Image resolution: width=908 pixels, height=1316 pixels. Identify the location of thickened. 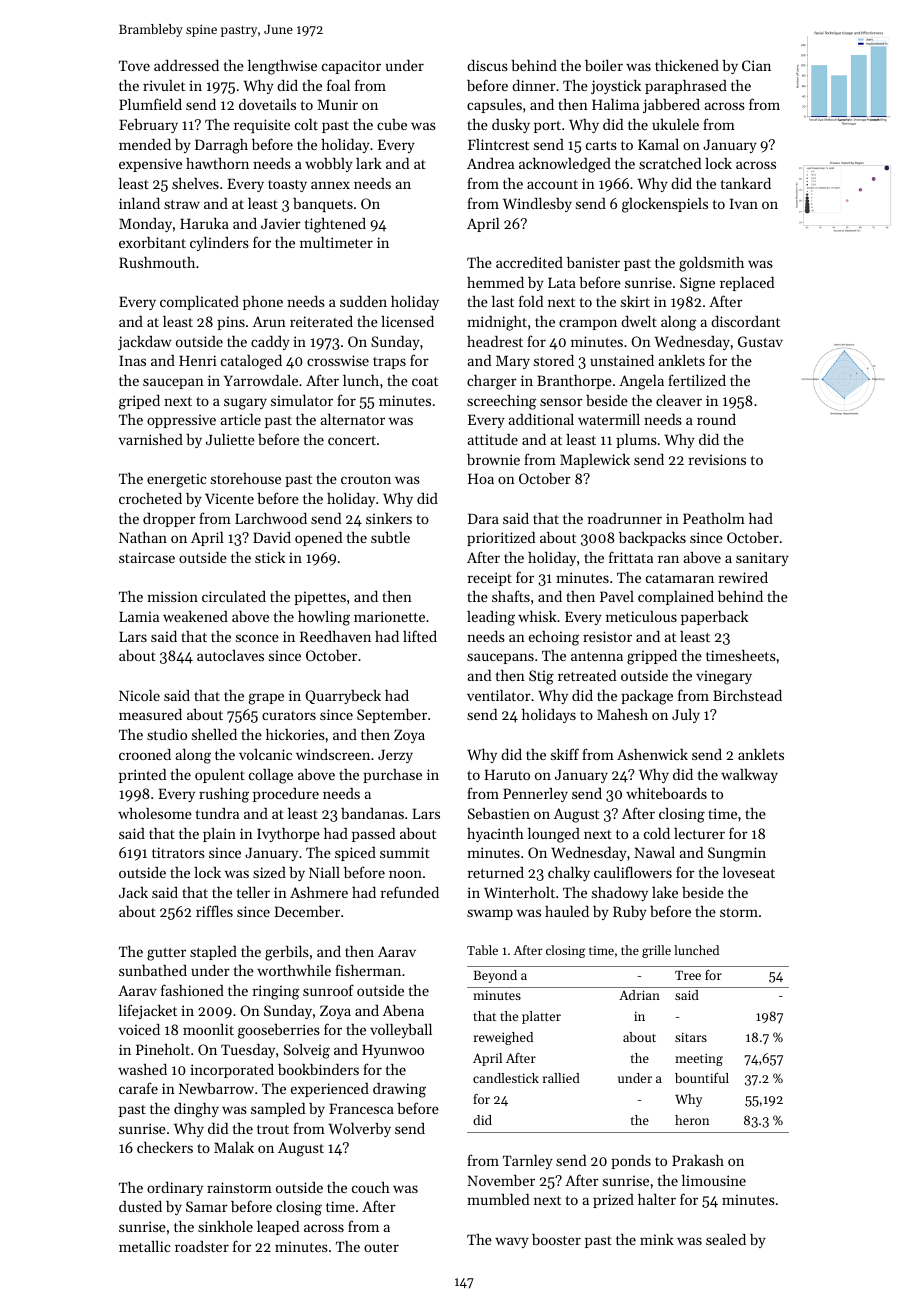
(687, 65).
